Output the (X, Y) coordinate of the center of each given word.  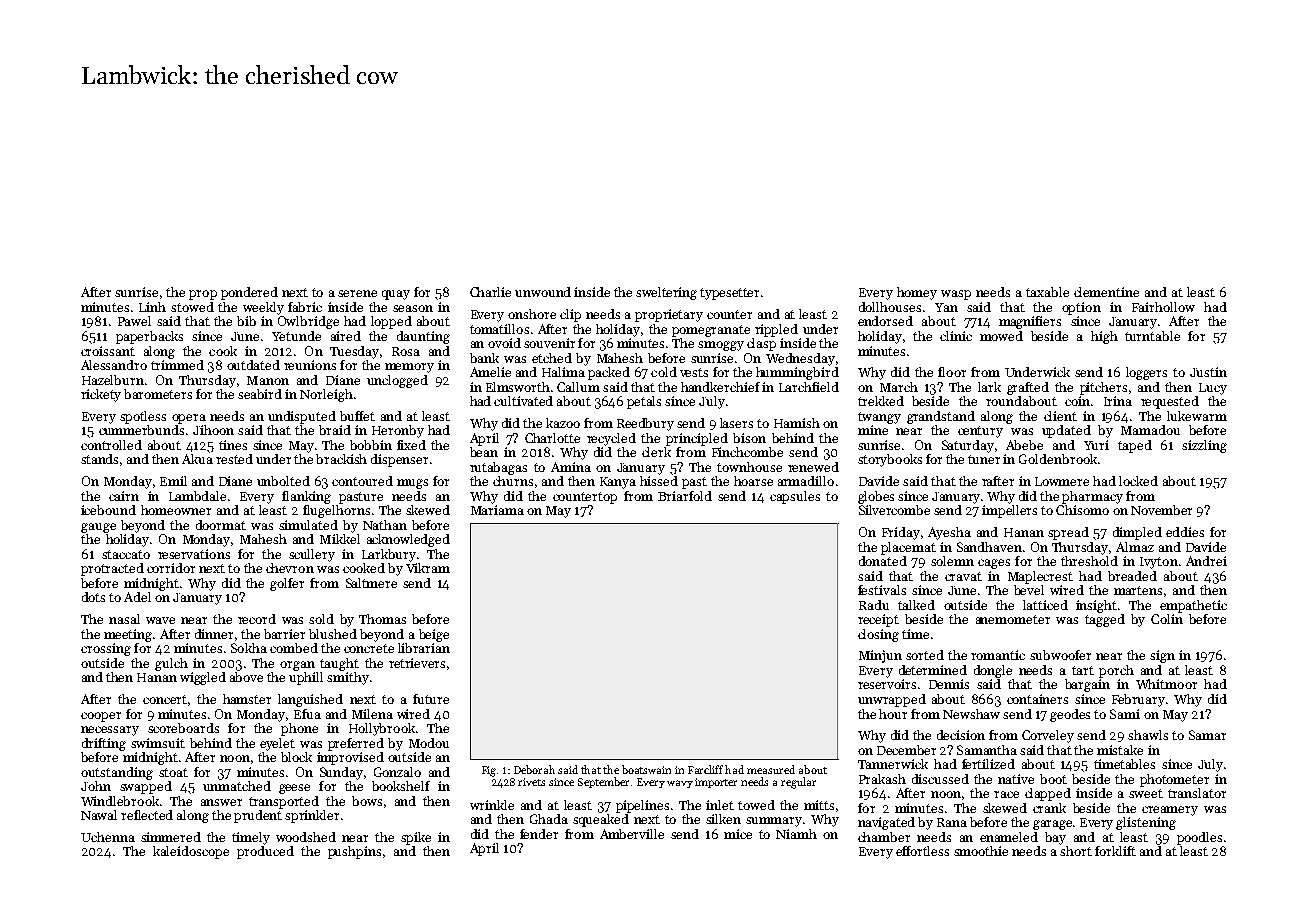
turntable (1152, 336)
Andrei (1206, 561)
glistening (1146, 823)
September (603, 782)
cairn (124, 496)
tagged (1105, 620)
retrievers (417, 663)
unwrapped (892, 700)
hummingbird (797, 373)
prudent (258, 816)
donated (883, 561)
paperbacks (149, 337)
